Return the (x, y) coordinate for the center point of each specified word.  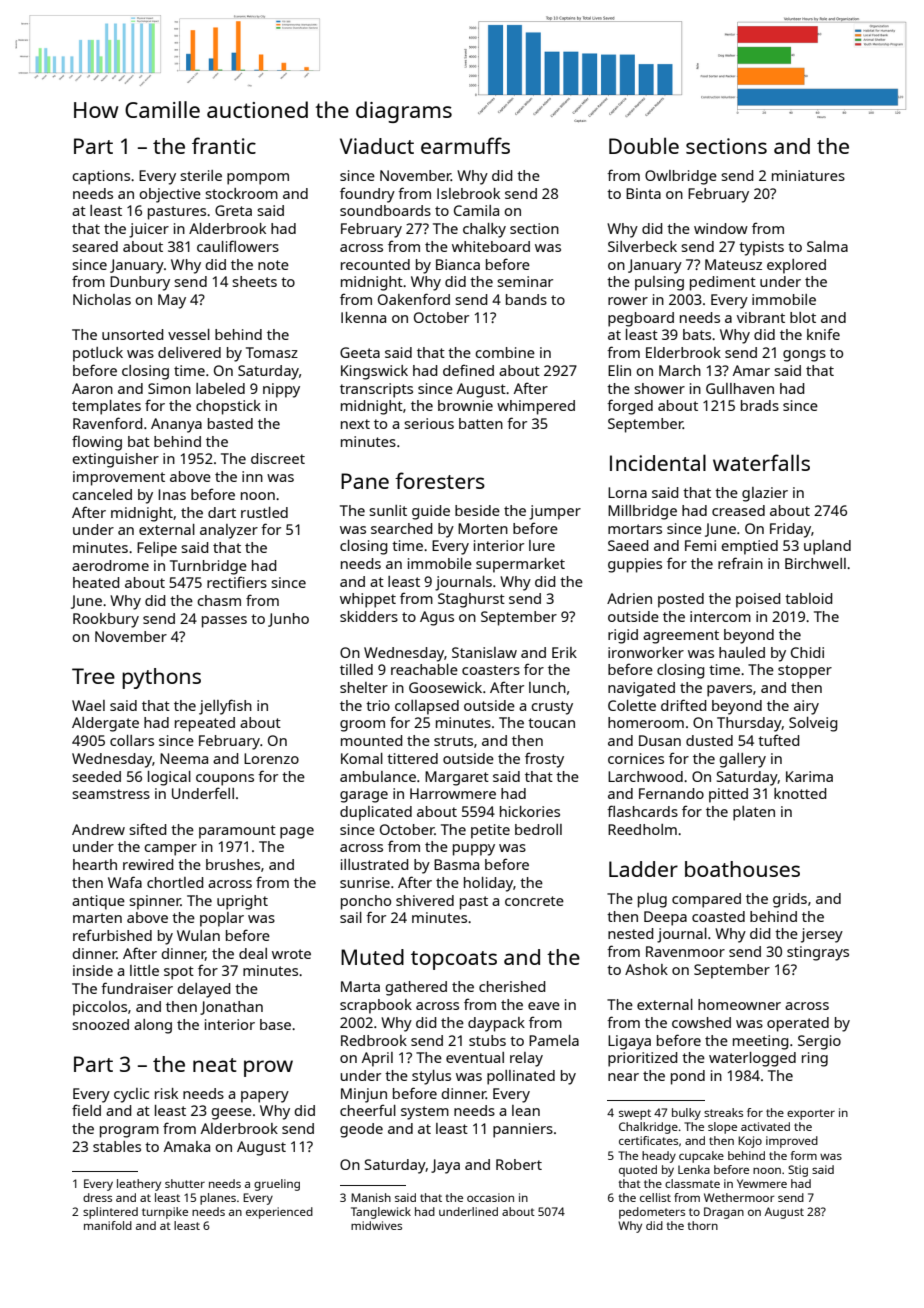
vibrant (761, 317)
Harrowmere (453, 793)
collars (132, 740)
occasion (490, 1197)
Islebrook (468, 193)
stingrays (818, 953)
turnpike (165, 1213)
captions (101, 177)
